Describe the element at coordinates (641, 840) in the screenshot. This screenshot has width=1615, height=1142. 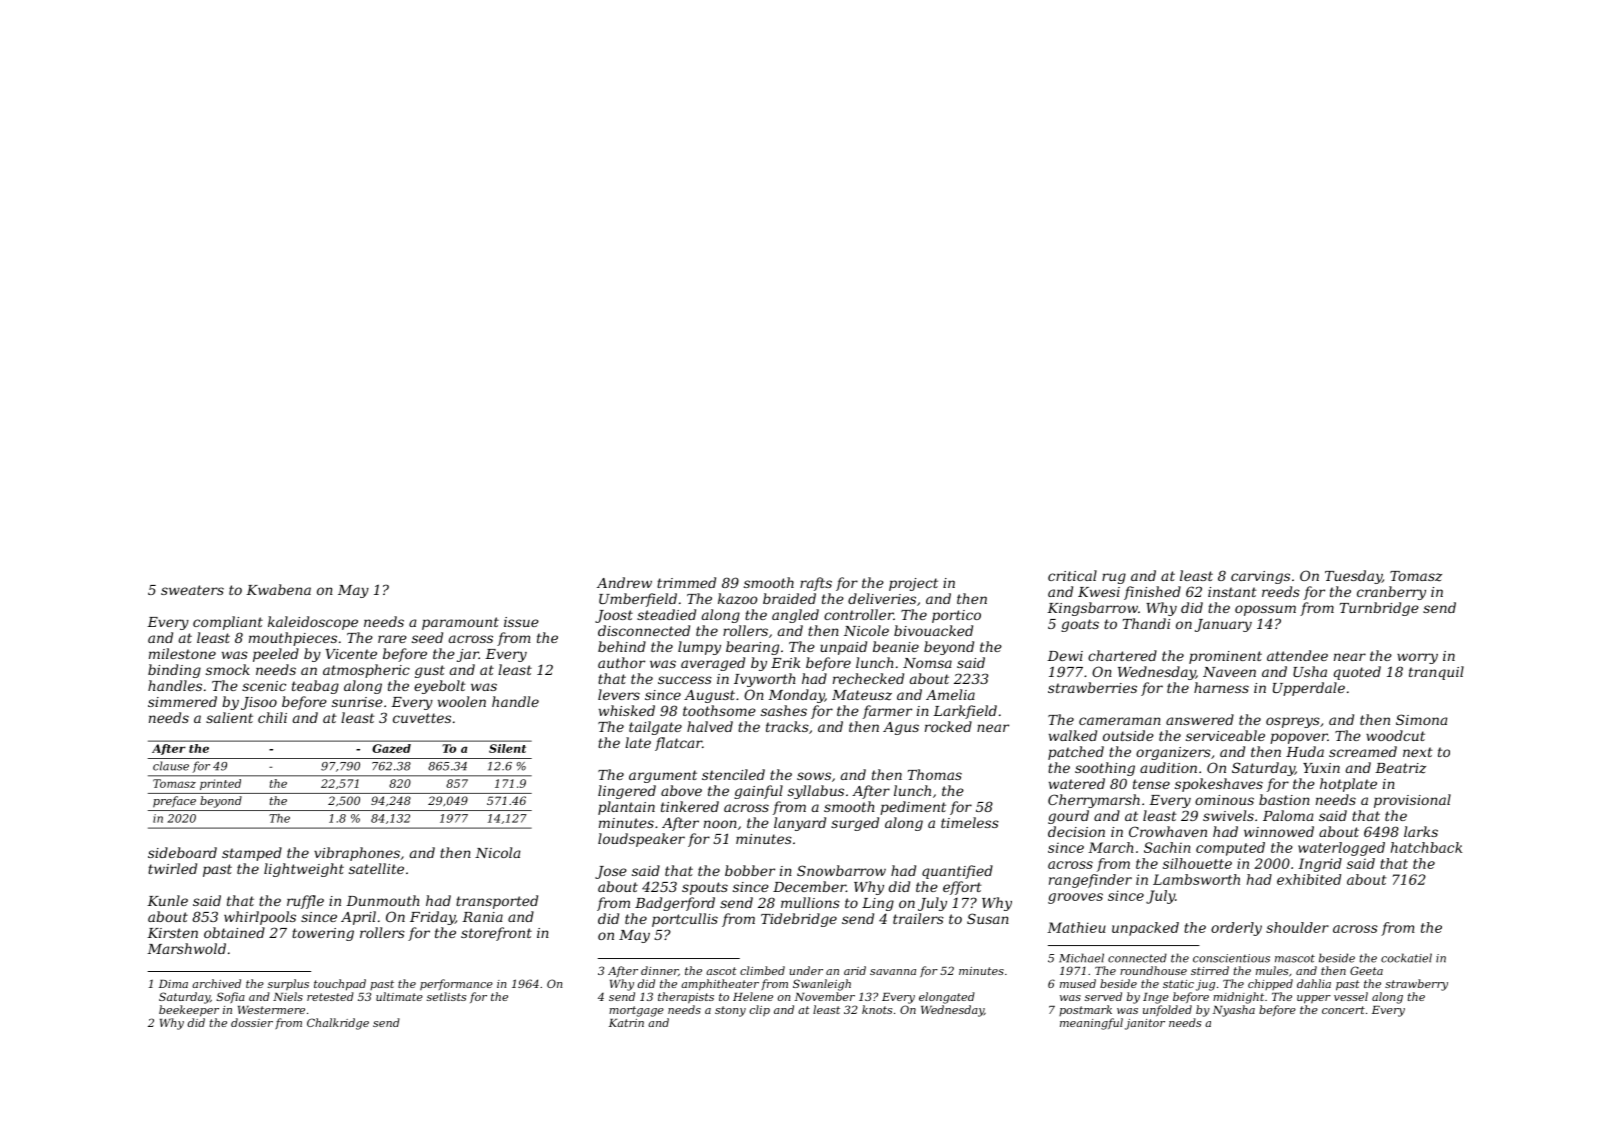
I see `loudspeaker` at that location.
